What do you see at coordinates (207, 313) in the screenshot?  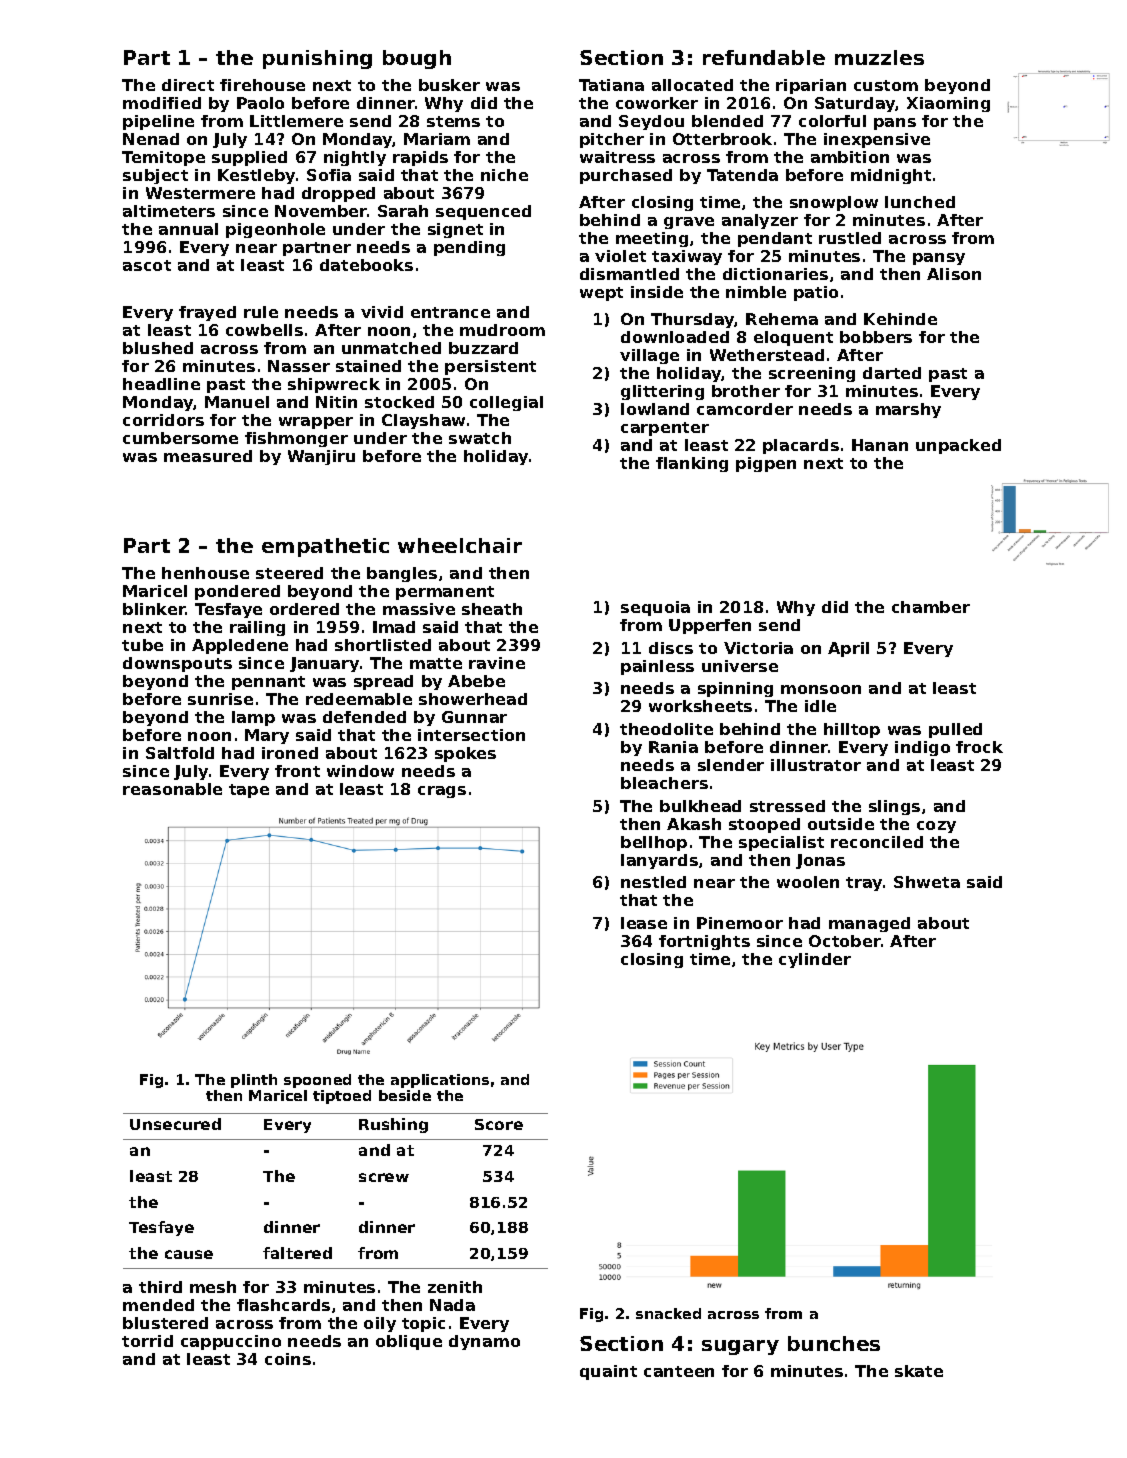 I see `frayed` at bounding box center [207, 313].
